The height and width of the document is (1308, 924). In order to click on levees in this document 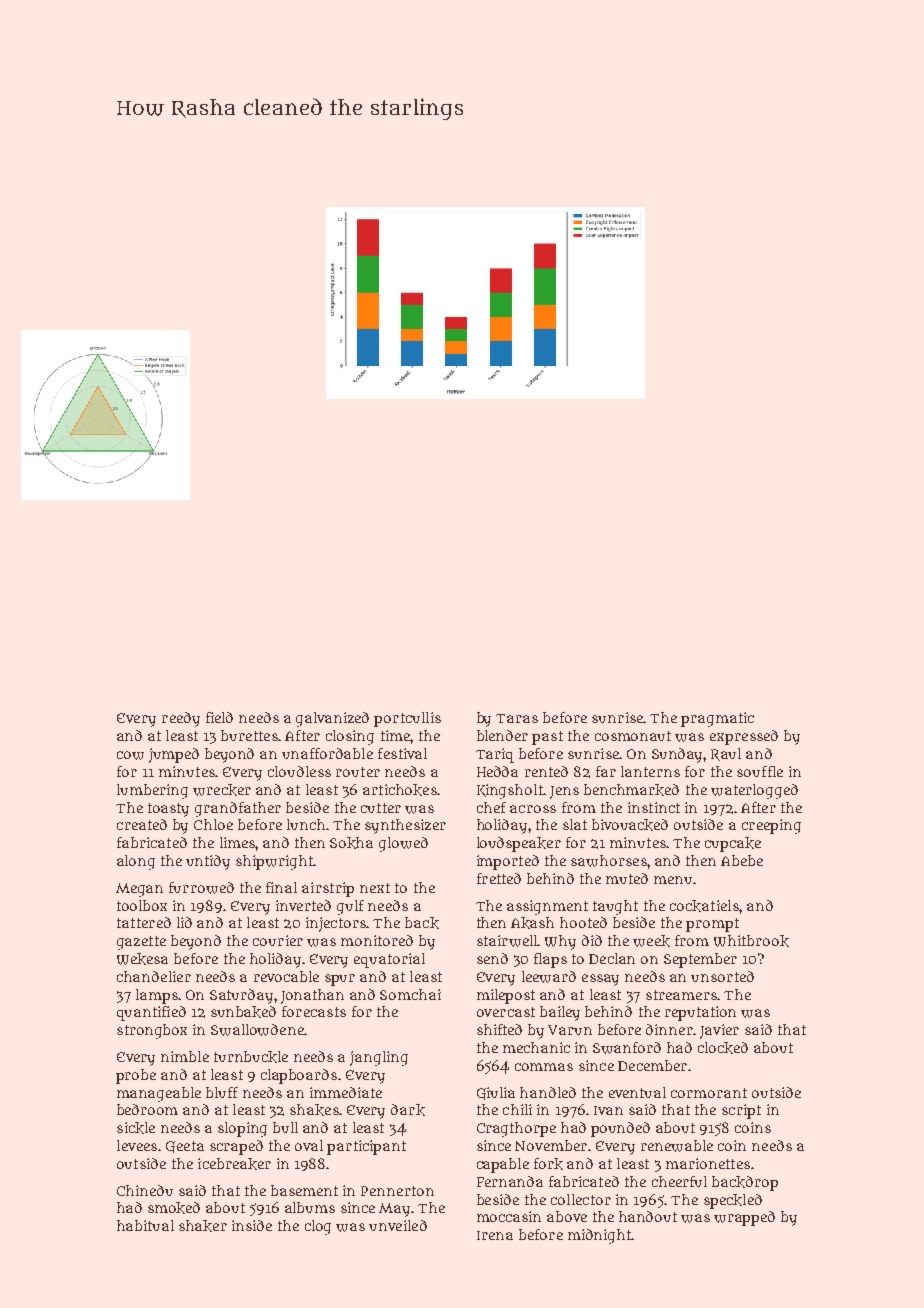, I will do `click(137, 1145)`.
